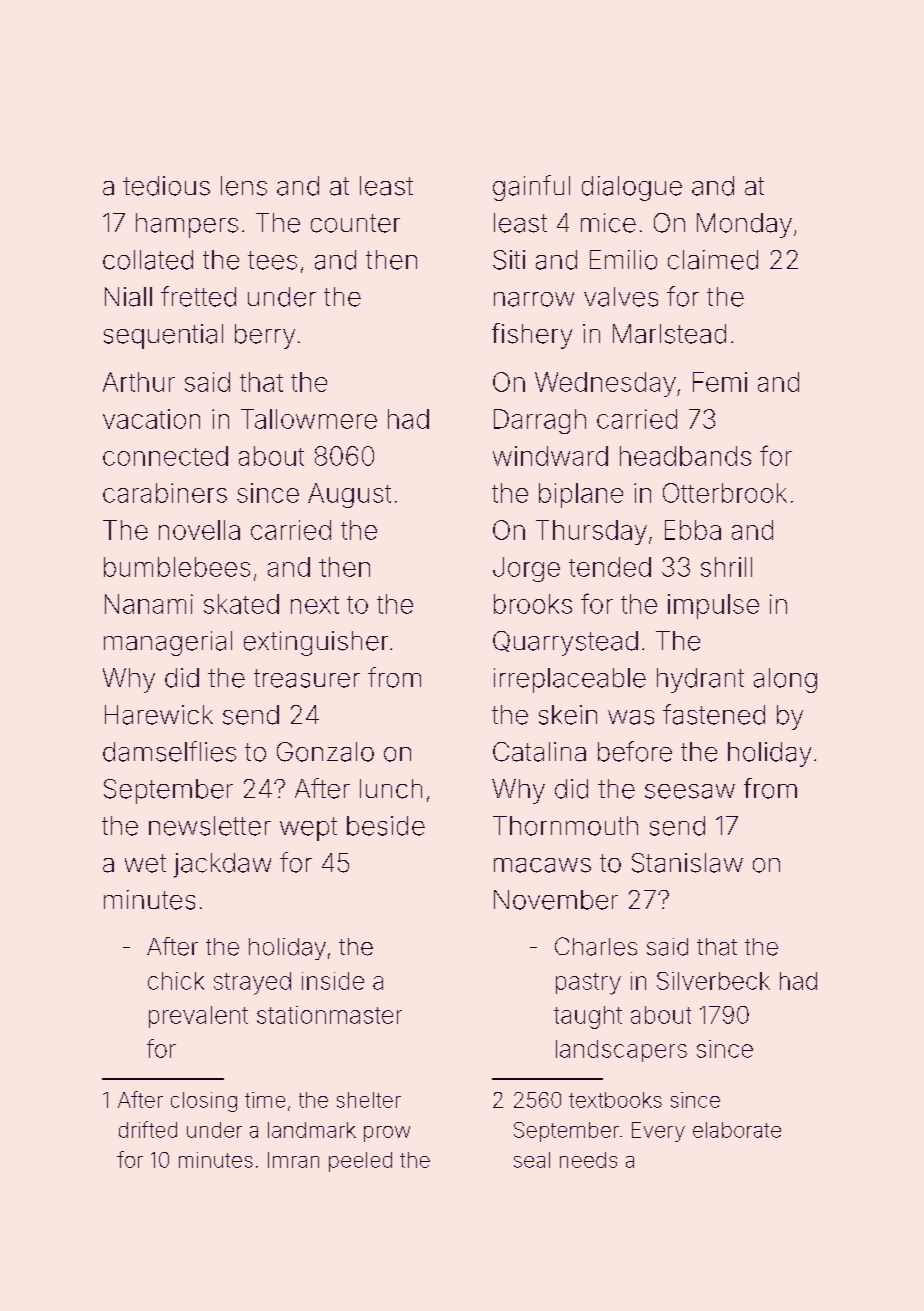 The image size is (924, 1311). What do you see at coordinates (785, 680) in the page?
I see `along` at bounding box center [785, 680].
